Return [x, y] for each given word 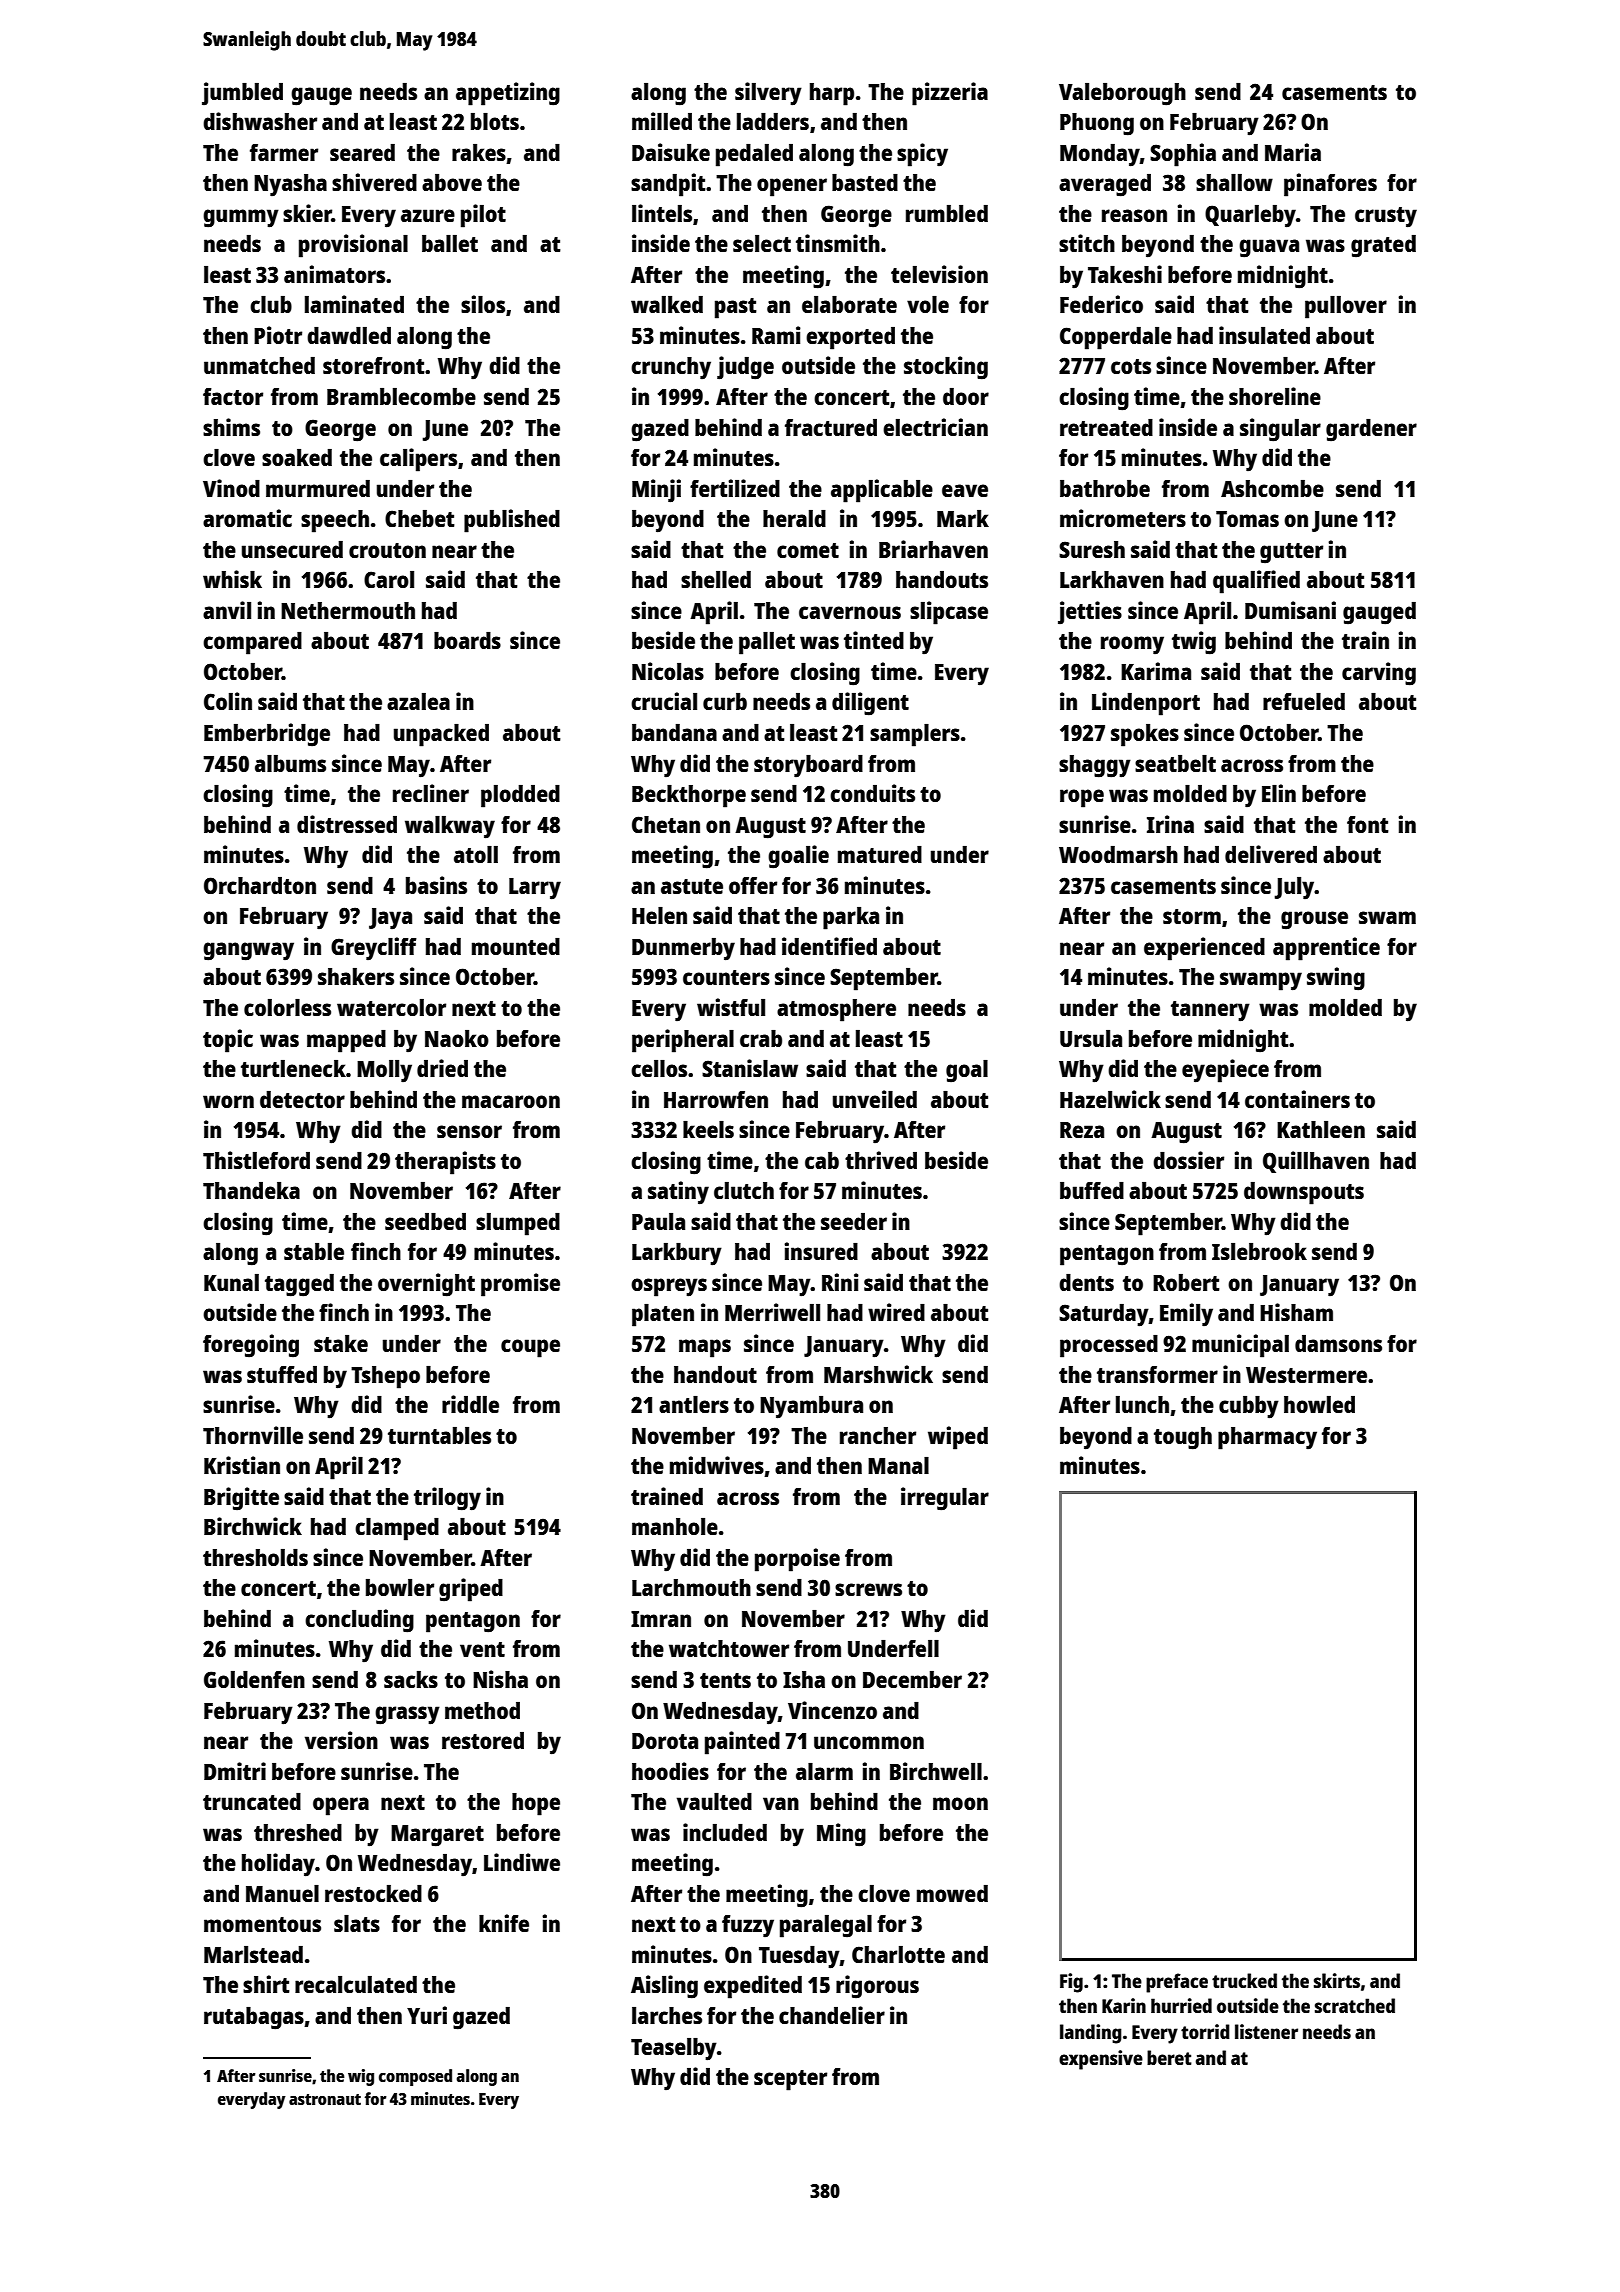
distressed [347, 824]
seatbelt [1175, 763]
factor [233, 396]
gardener [1371, 430]
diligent [870, 704]
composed [415, 2077]
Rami [776, 335]
